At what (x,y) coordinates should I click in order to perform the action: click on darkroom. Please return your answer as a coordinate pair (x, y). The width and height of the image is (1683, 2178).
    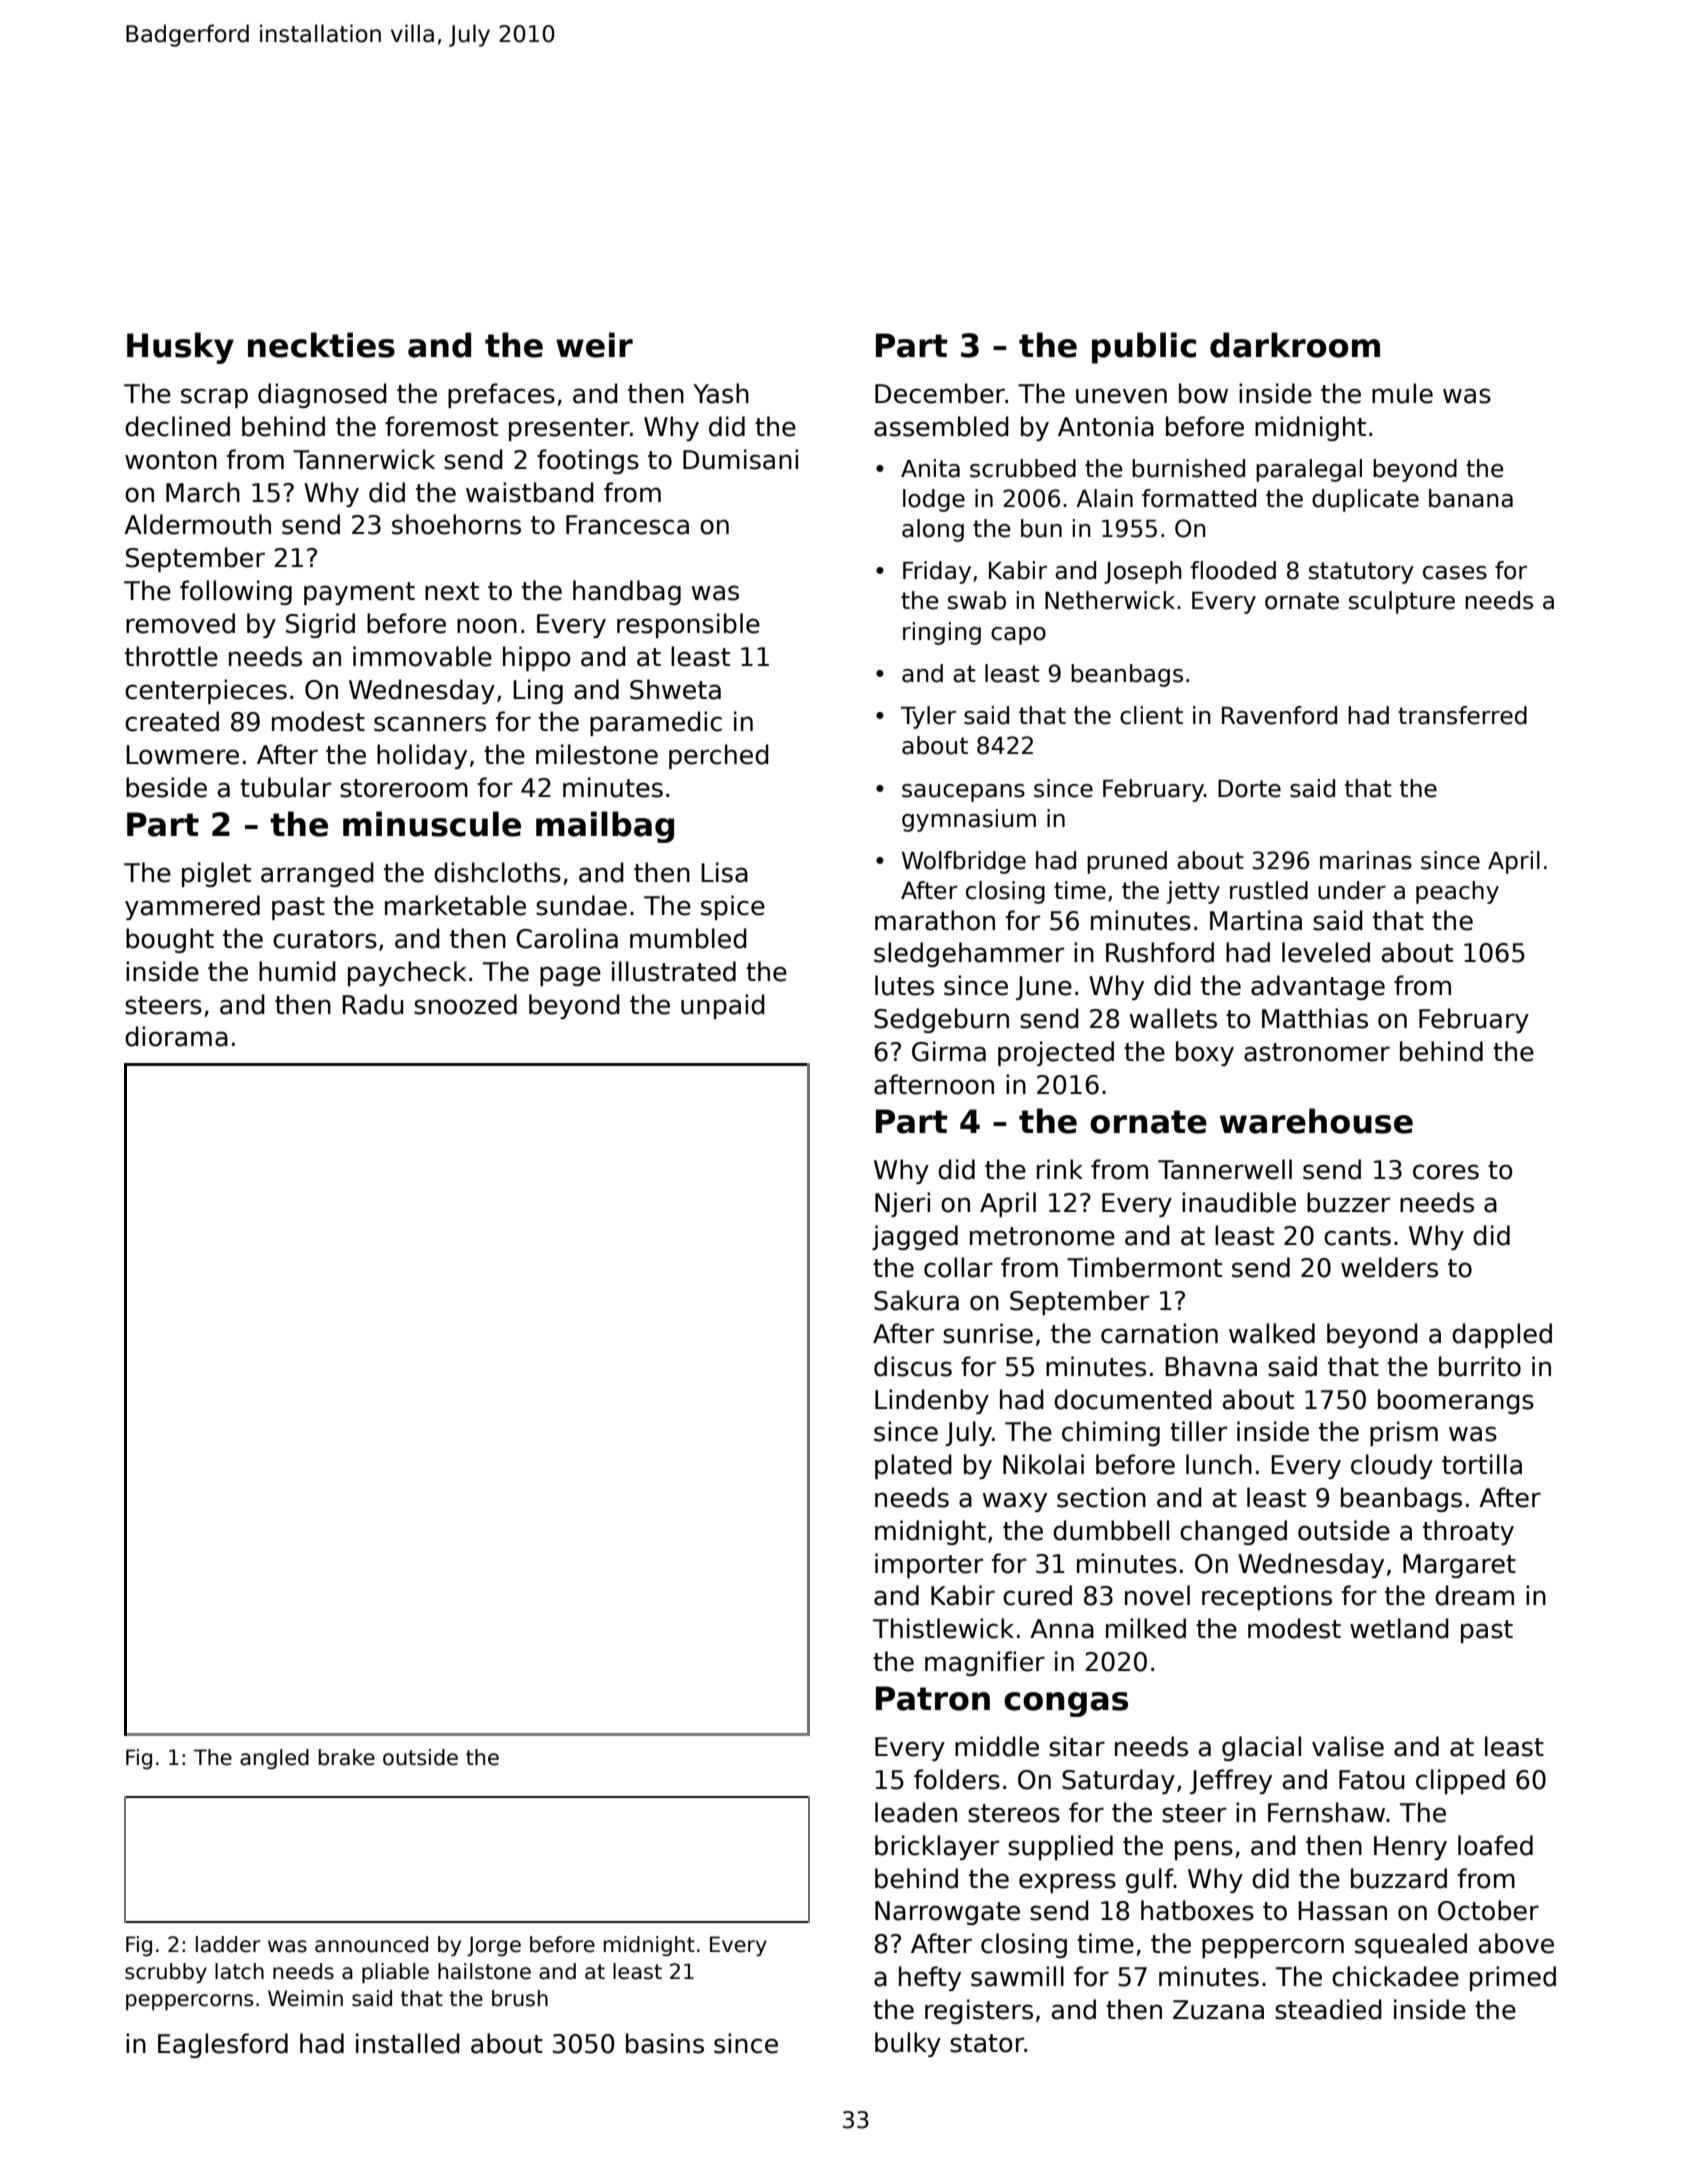
    Looking at the image, I should click on (1295, 345).
